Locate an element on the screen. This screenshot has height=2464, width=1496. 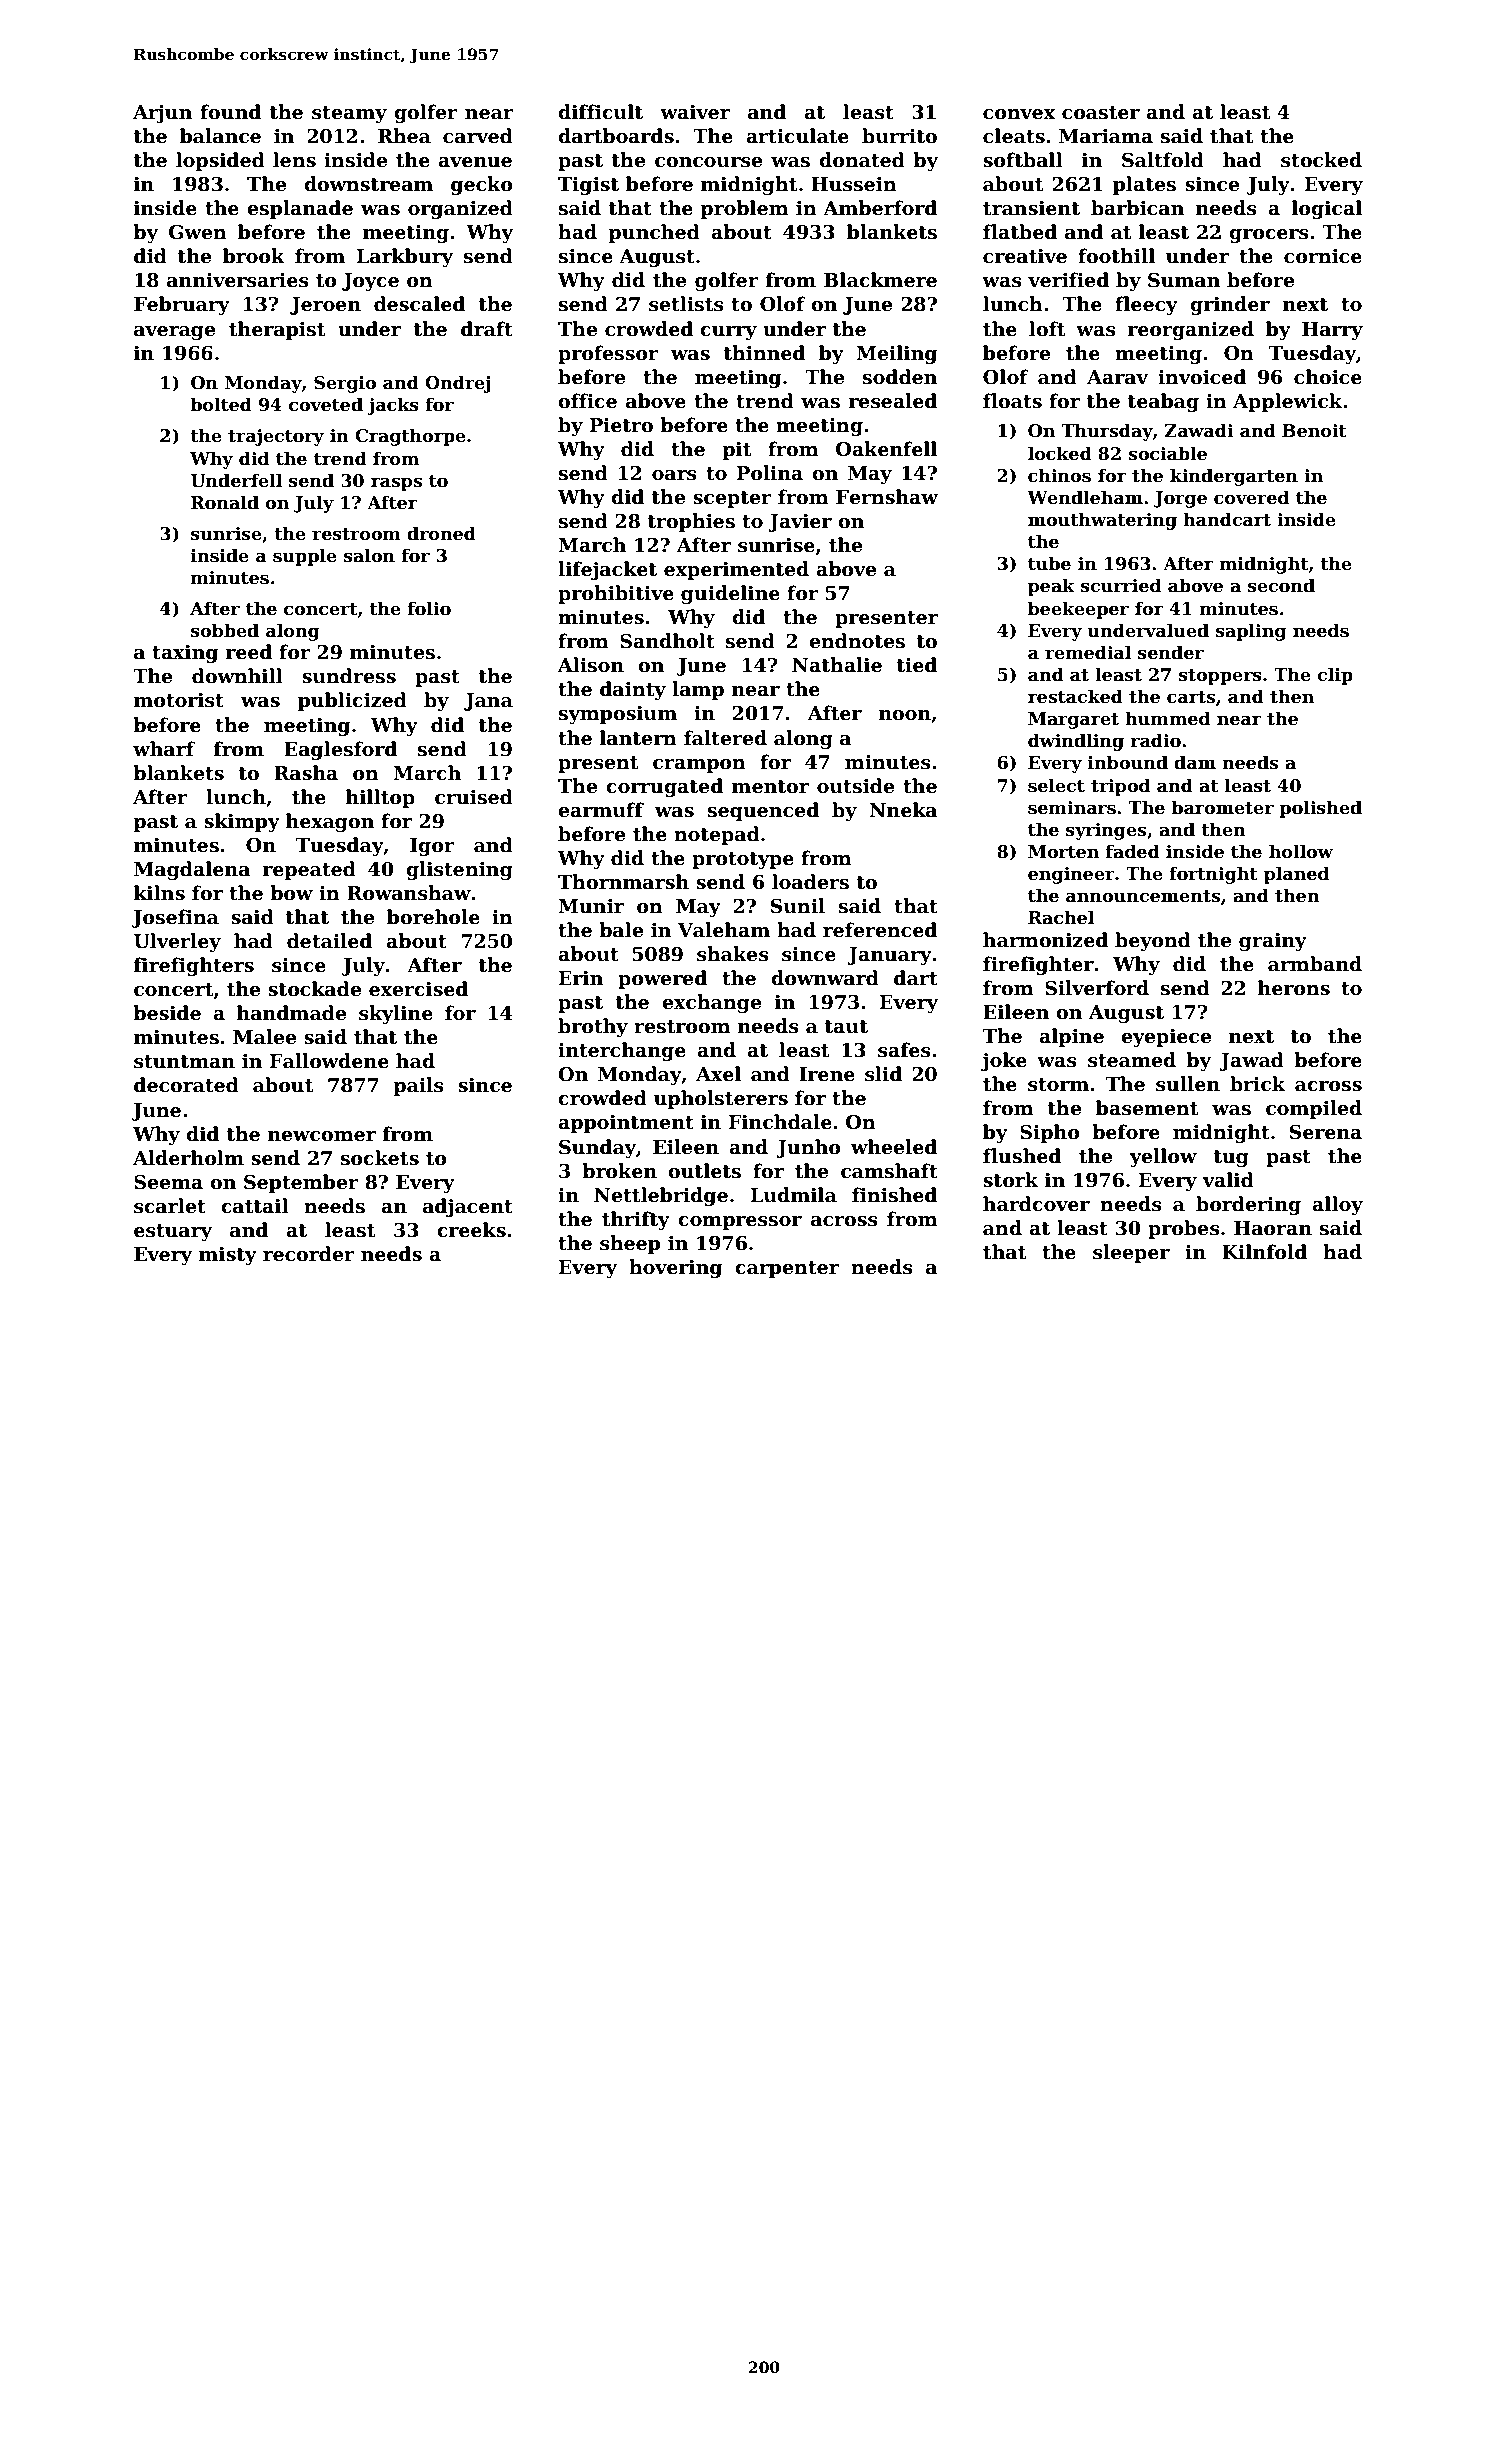
dam is located at coordinates (1195, 762).
